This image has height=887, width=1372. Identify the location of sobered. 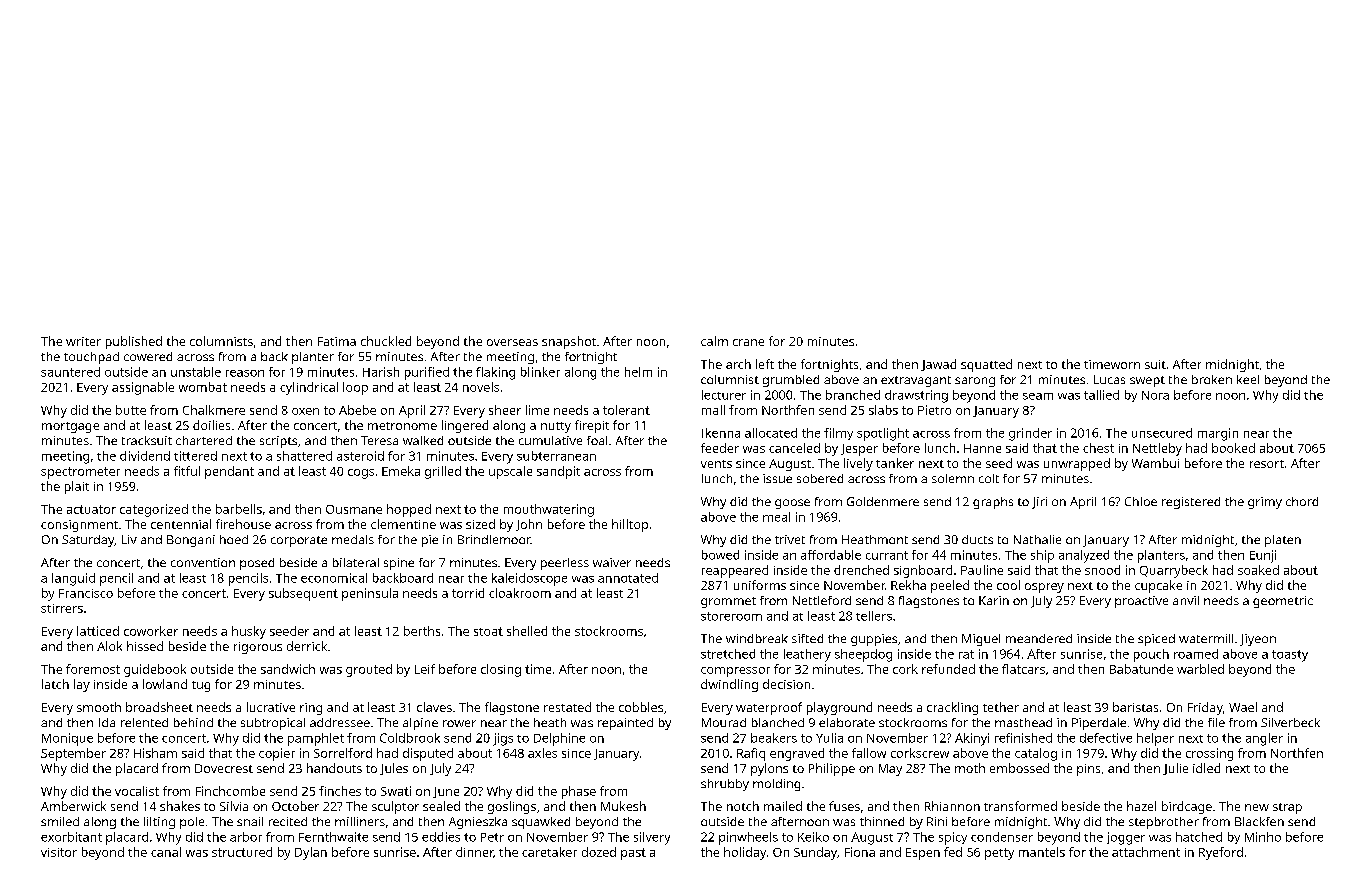
(820, 478).
